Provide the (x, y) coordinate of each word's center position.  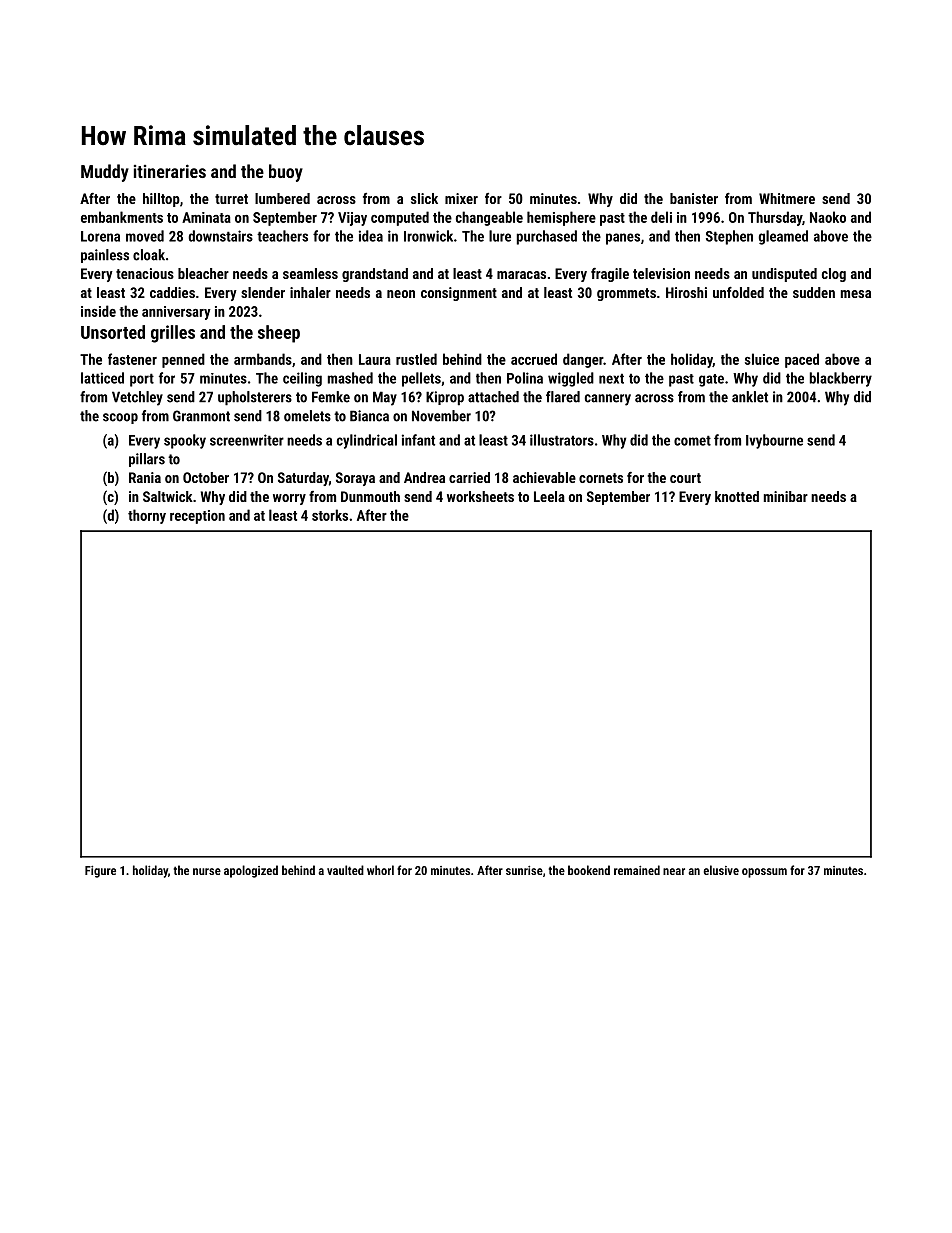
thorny (147, 516)
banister (694, 198)
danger (583, 360)
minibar (786, 496)
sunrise (524, 870)
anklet (750, 397)
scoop (120, 418)
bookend (589, 870)
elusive (721, 870)
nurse (207, 871)
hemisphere (561, 218)
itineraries (170, 171)
